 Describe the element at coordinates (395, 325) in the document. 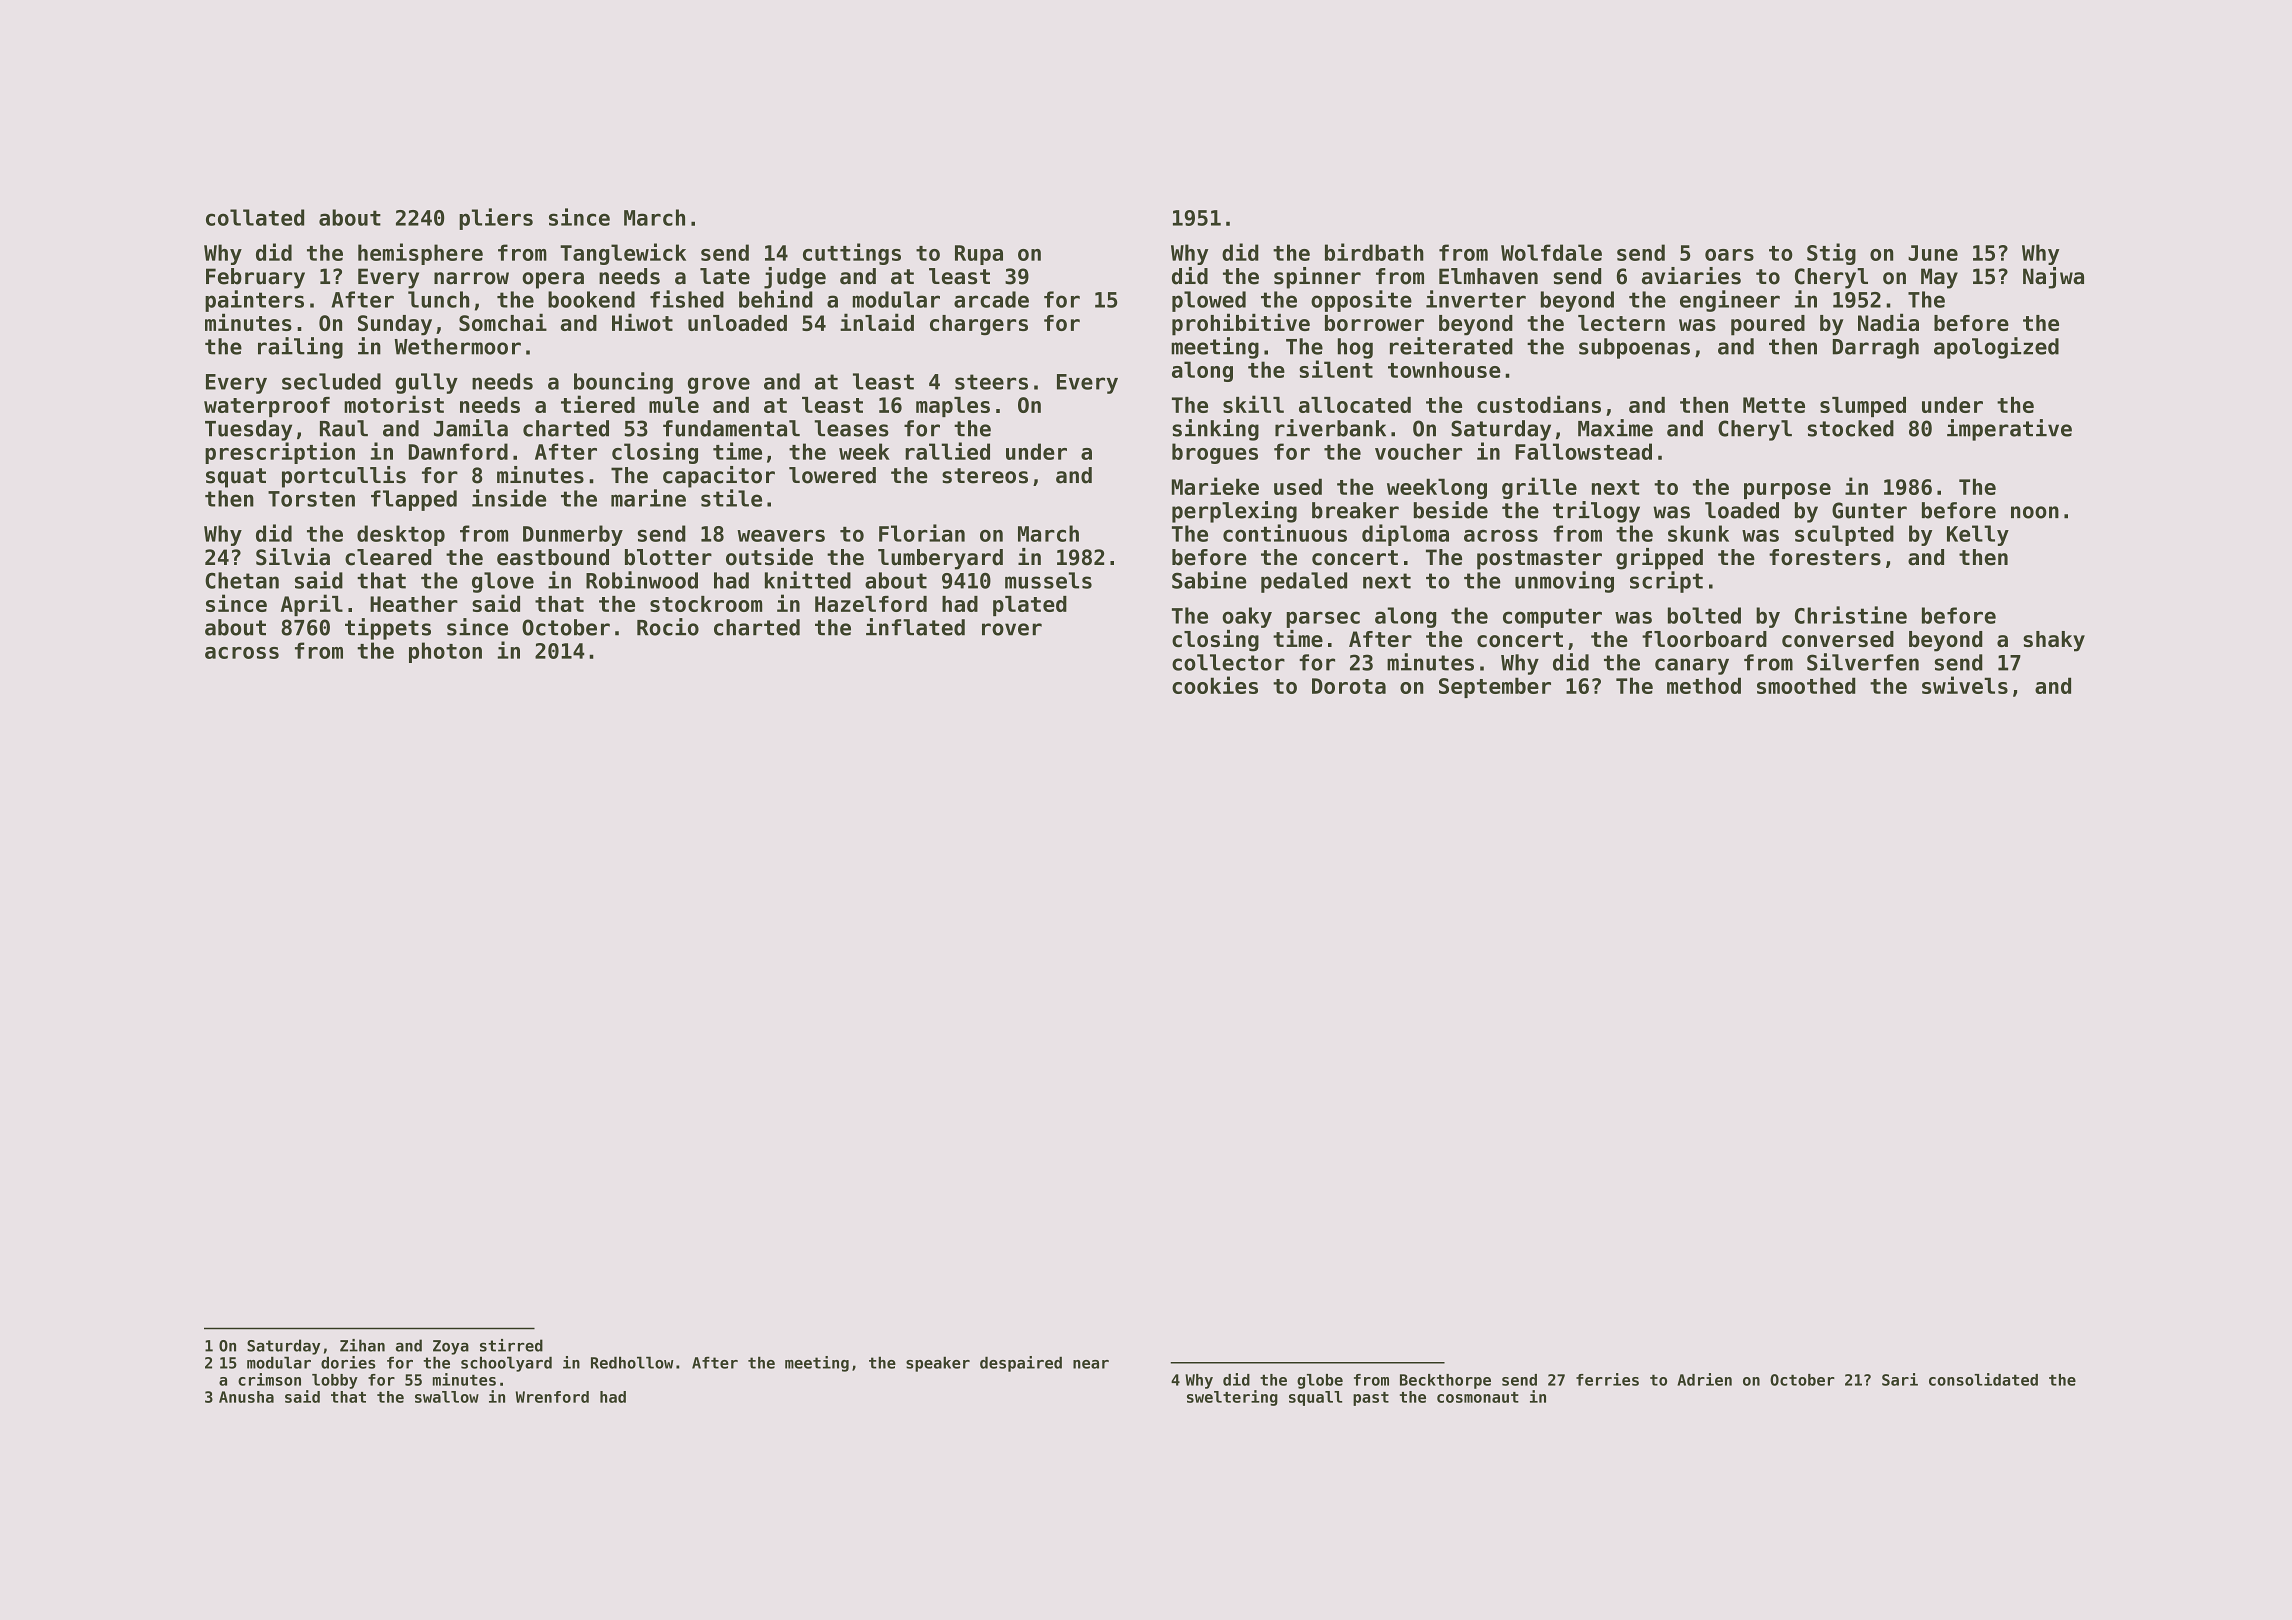

I see `Sunday` at that location.
